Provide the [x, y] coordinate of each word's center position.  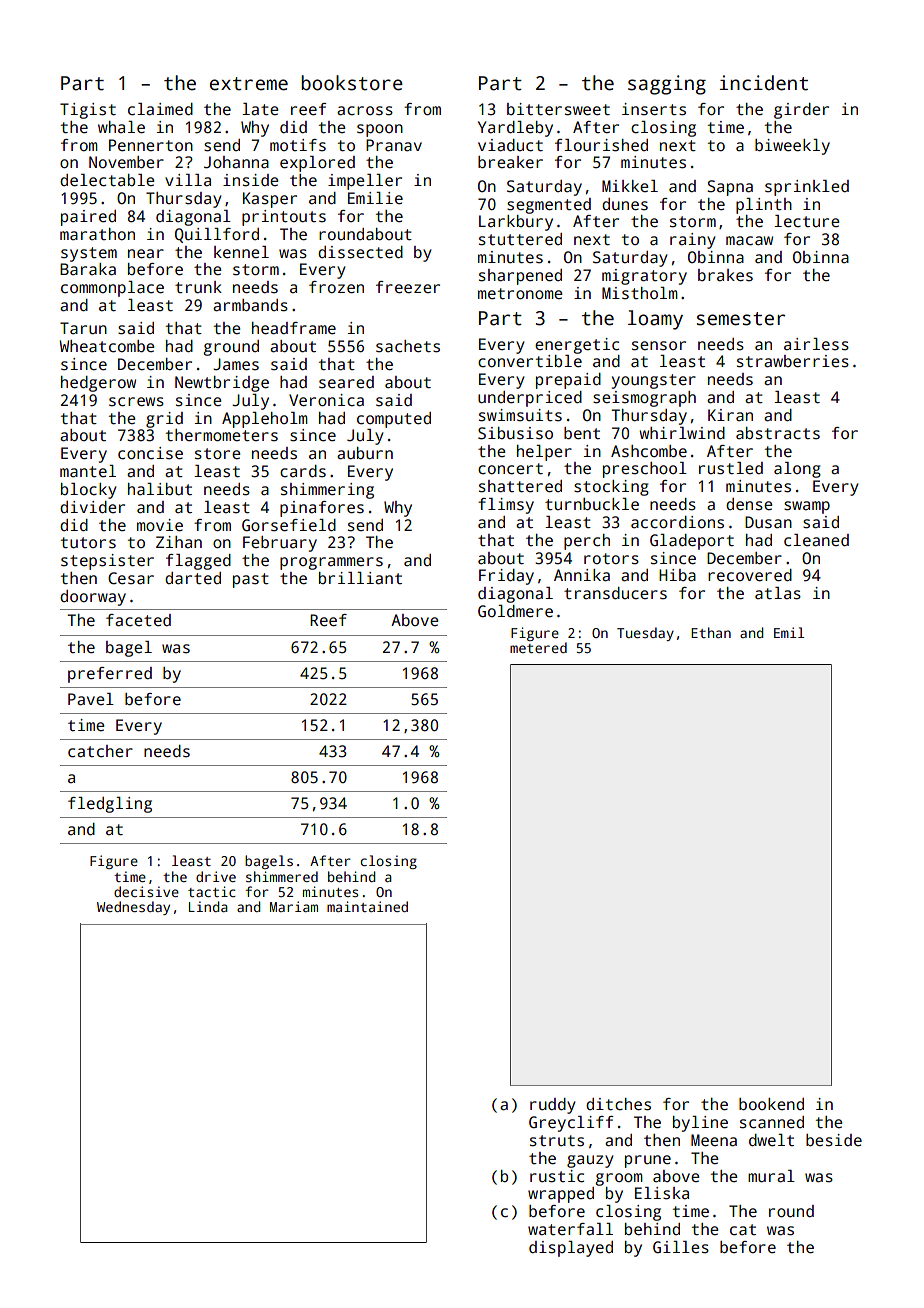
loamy [655, 320]
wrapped [561, 1195]
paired [88, 218]
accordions [677, 522]
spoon [380, 130]
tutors [88, 543]
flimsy [506, 506]
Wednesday [133, 908]
